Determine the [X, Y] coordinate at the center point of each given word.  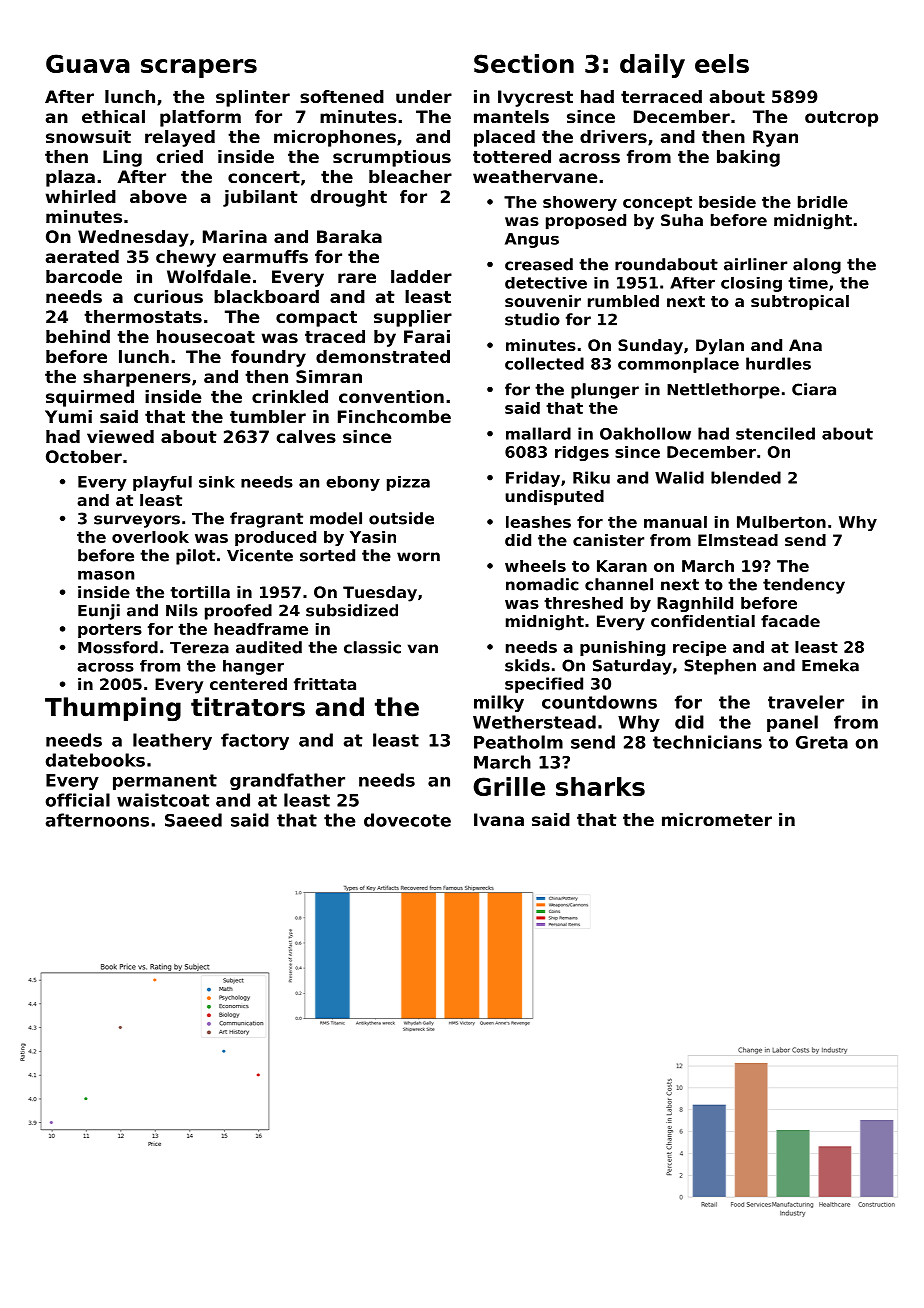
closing [751, 284]
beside [727, 202]
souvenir [543, 301]
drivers [613, 136]
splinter [253, 98]
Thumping [113, 709]
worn [418, 557]
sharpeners [137, 378]
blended [746, 477]
